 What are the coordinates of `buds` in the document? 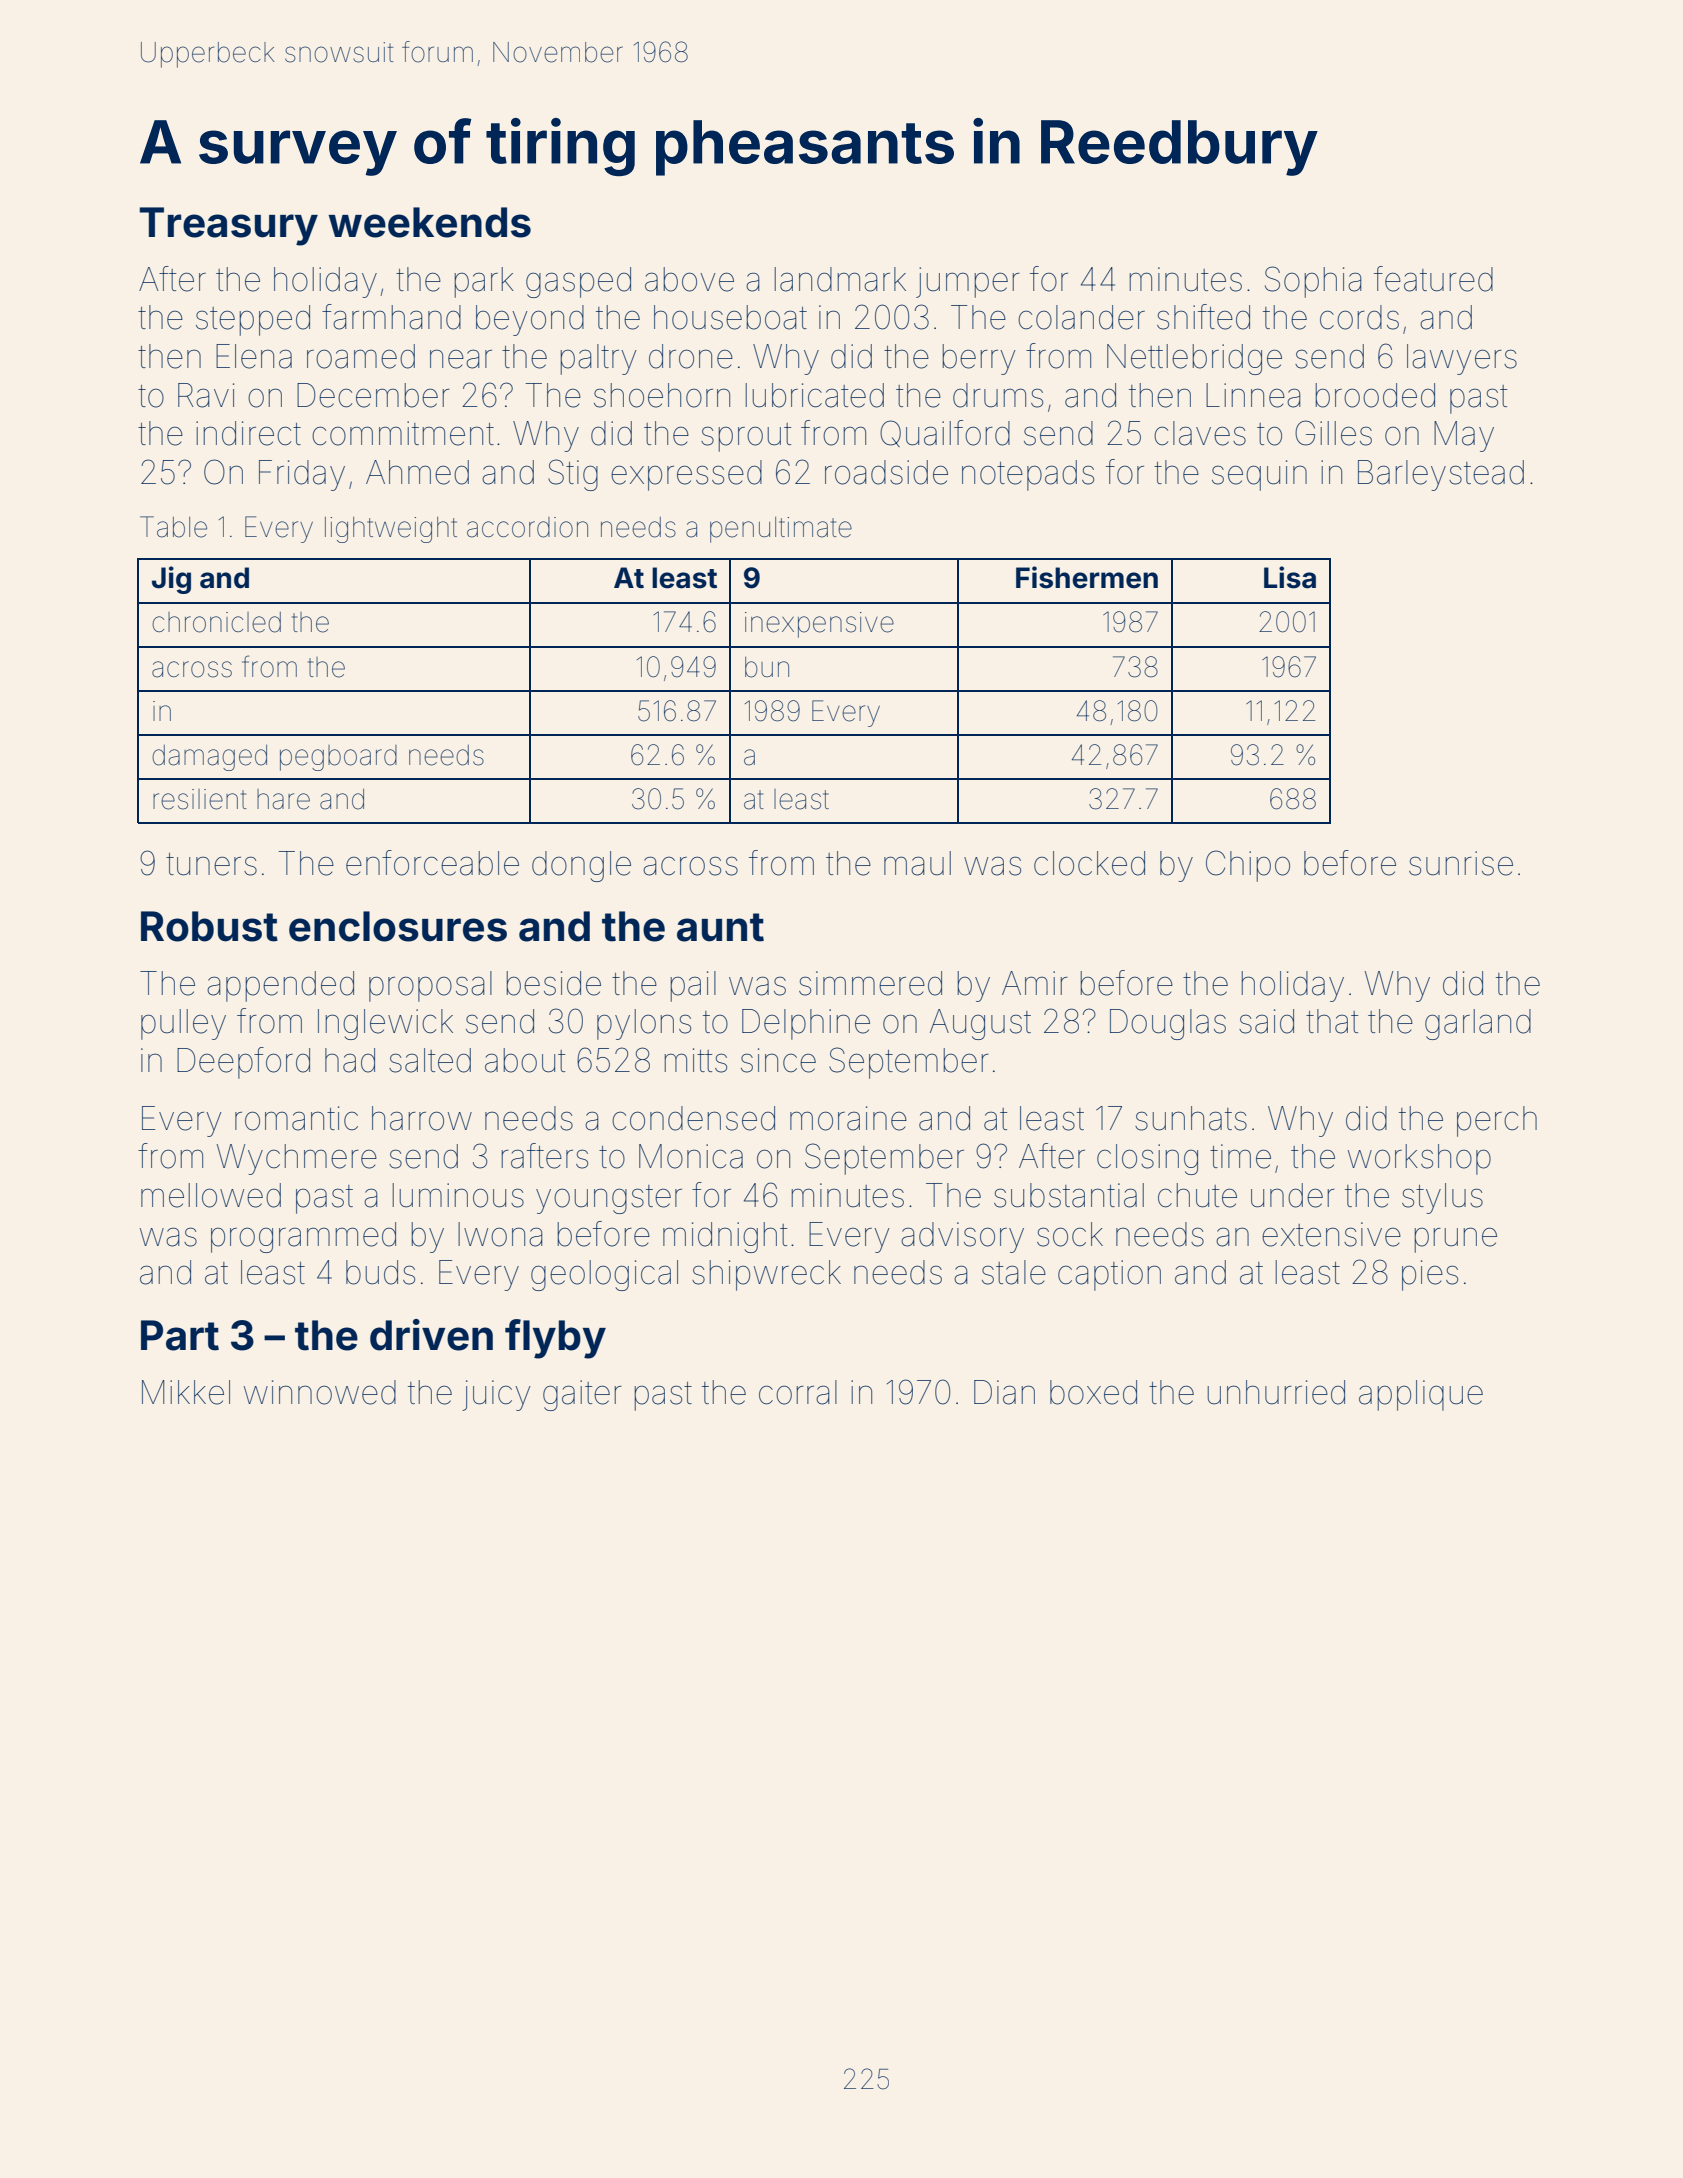 It's located at (380, 1272).
